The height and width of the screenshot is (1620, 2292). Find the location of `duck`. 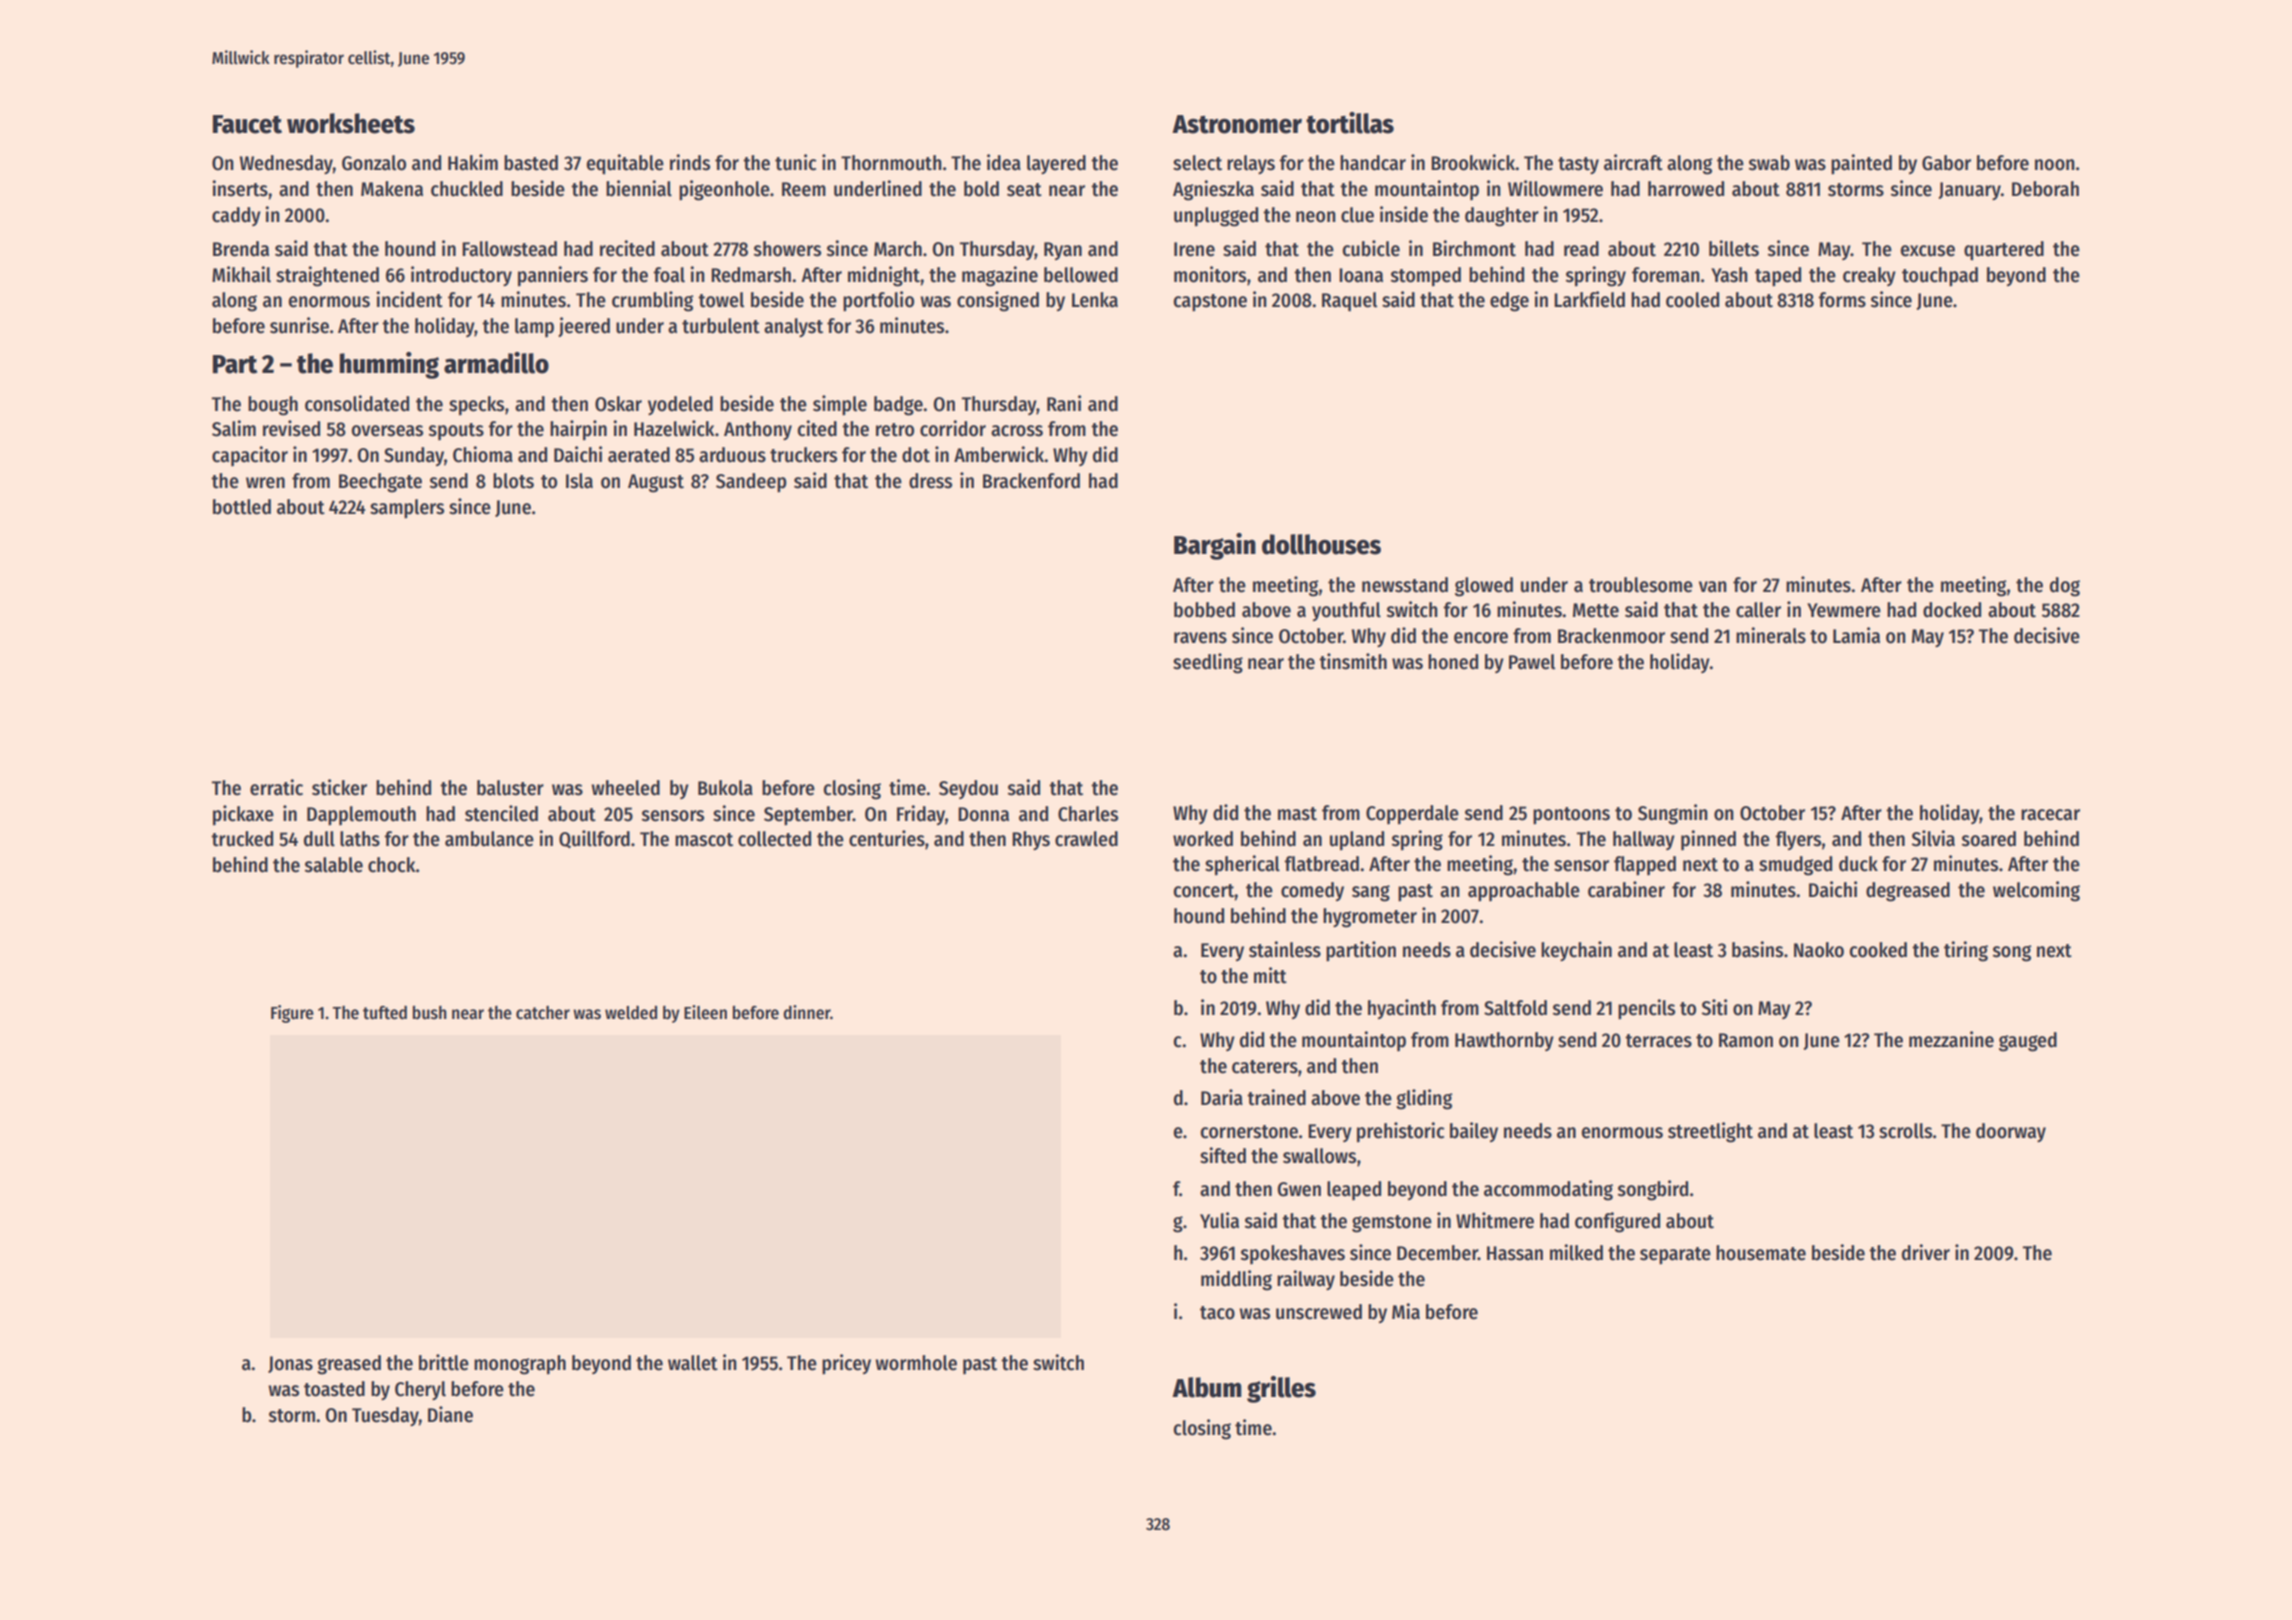

duck is located at coordinates (1858, 864).
